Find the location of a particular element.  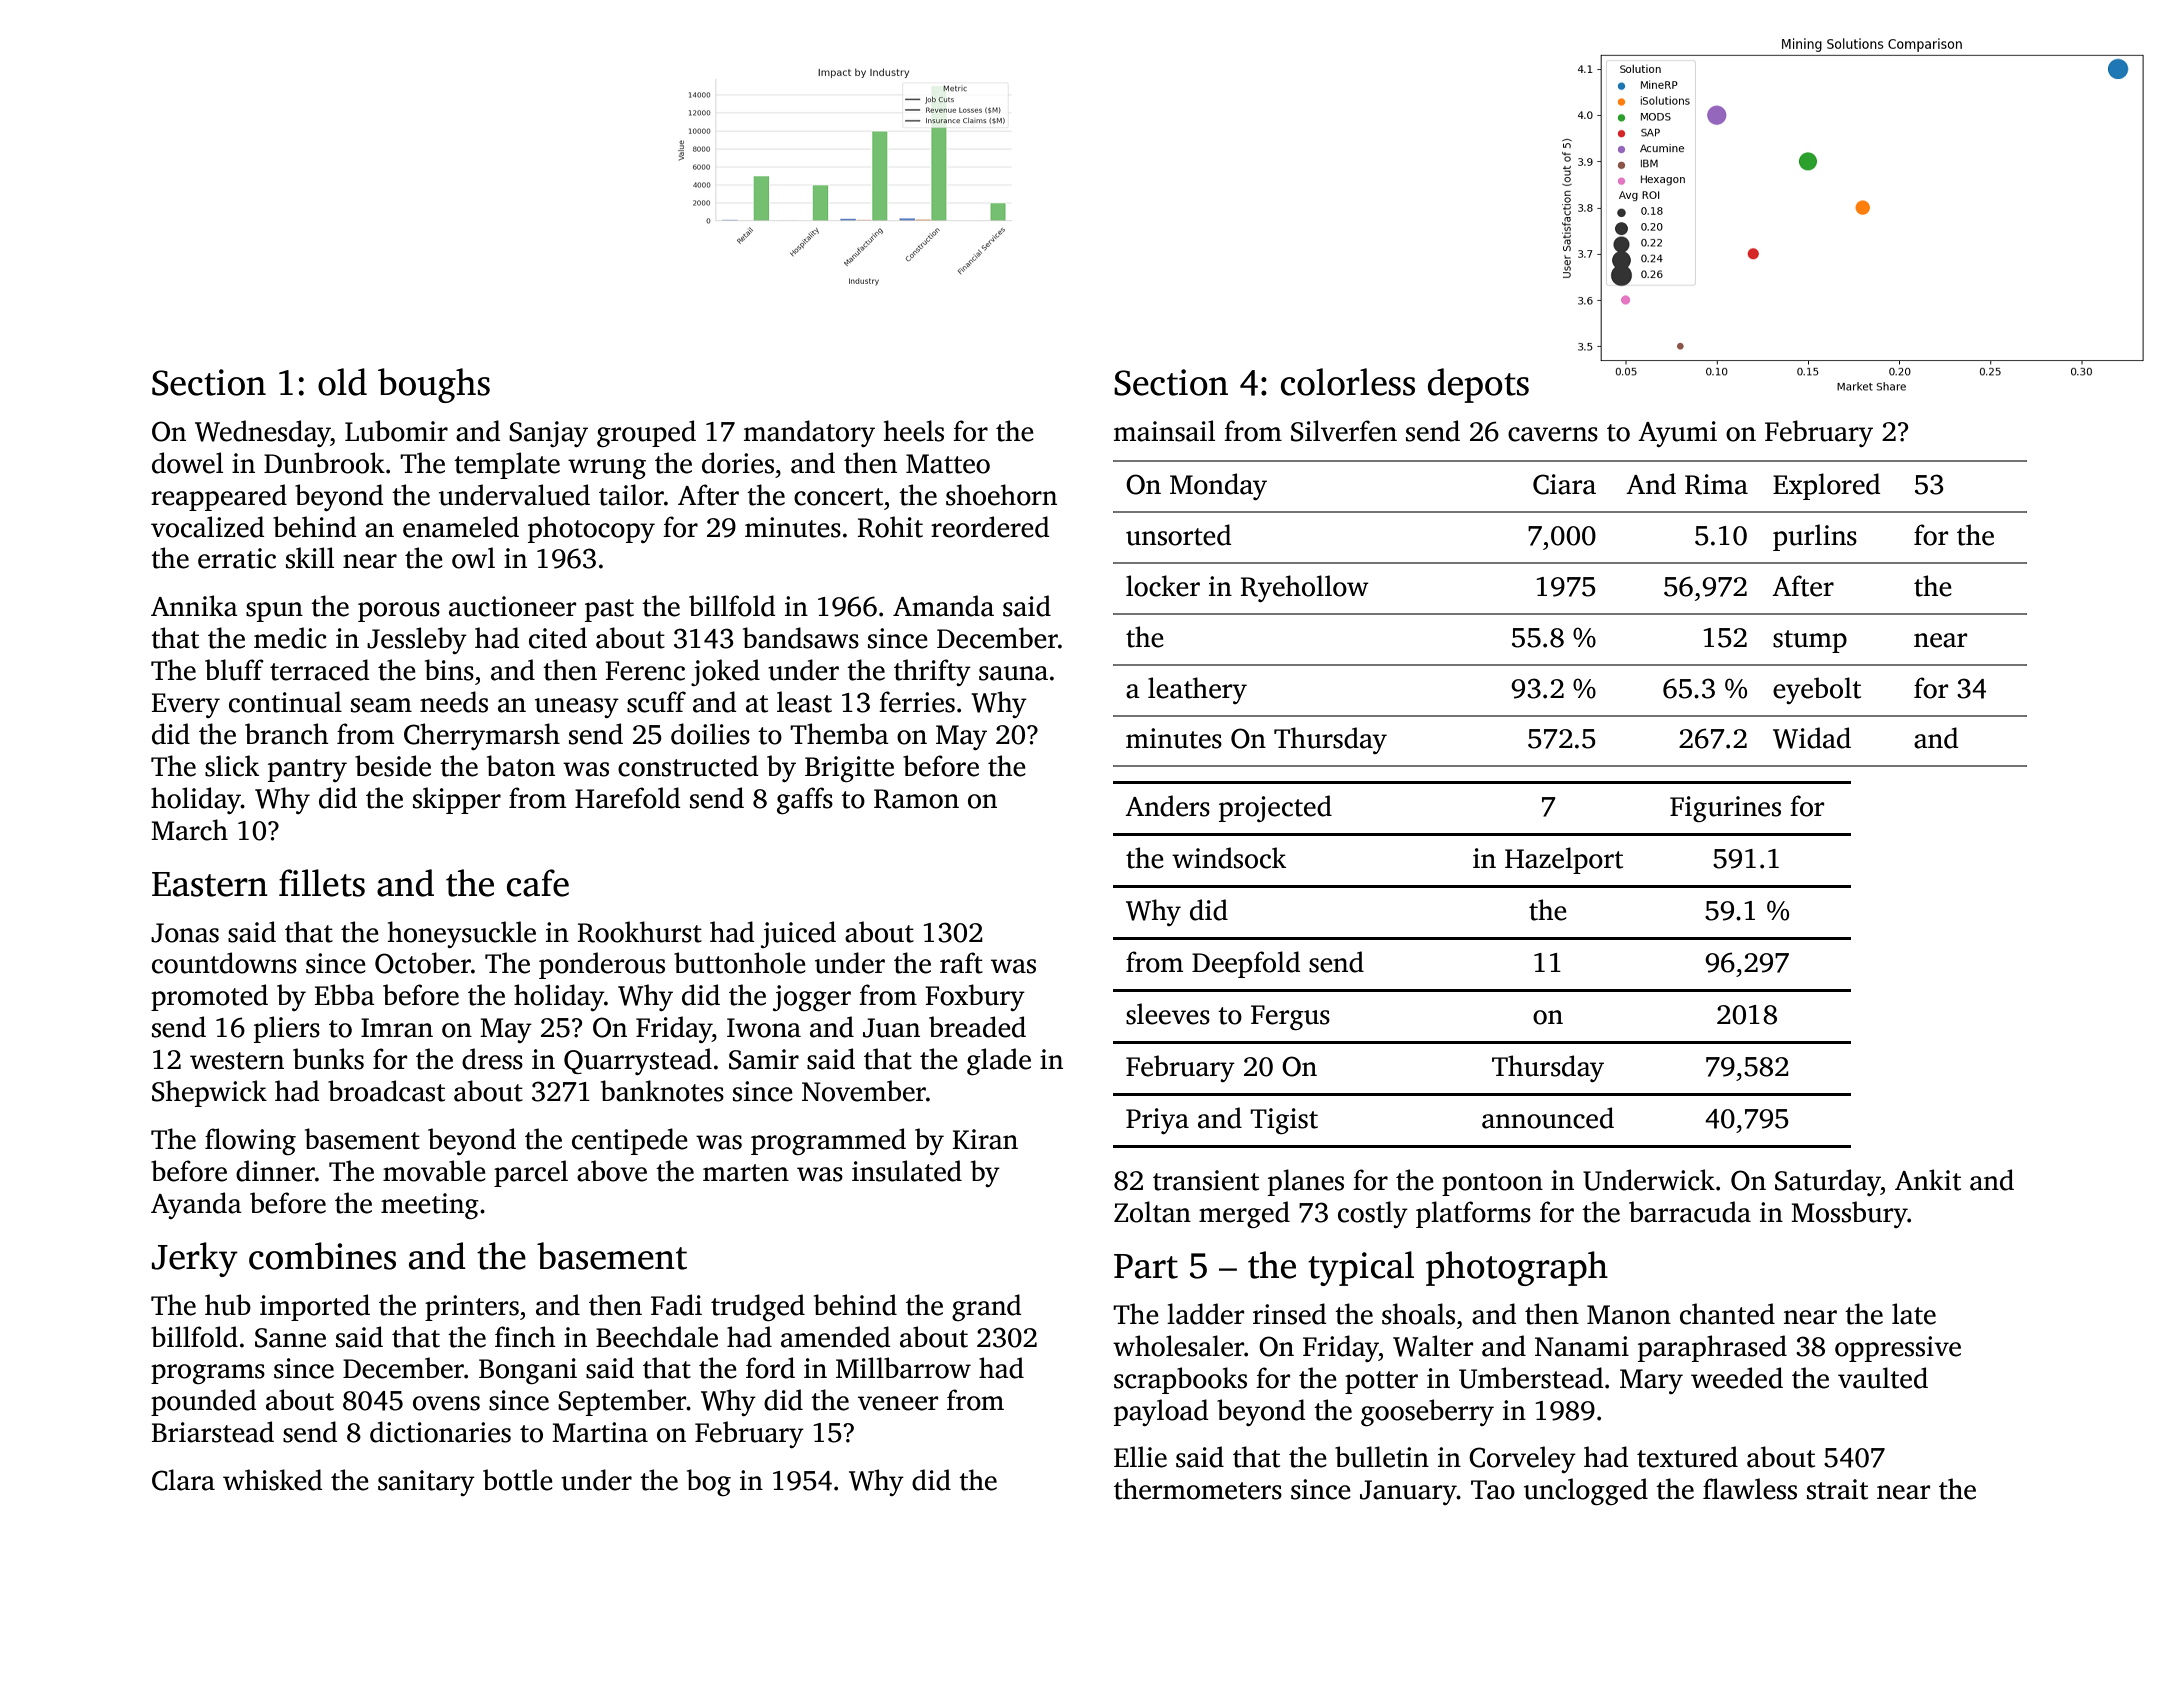

payload is located at coordinates (1161, 1412).
